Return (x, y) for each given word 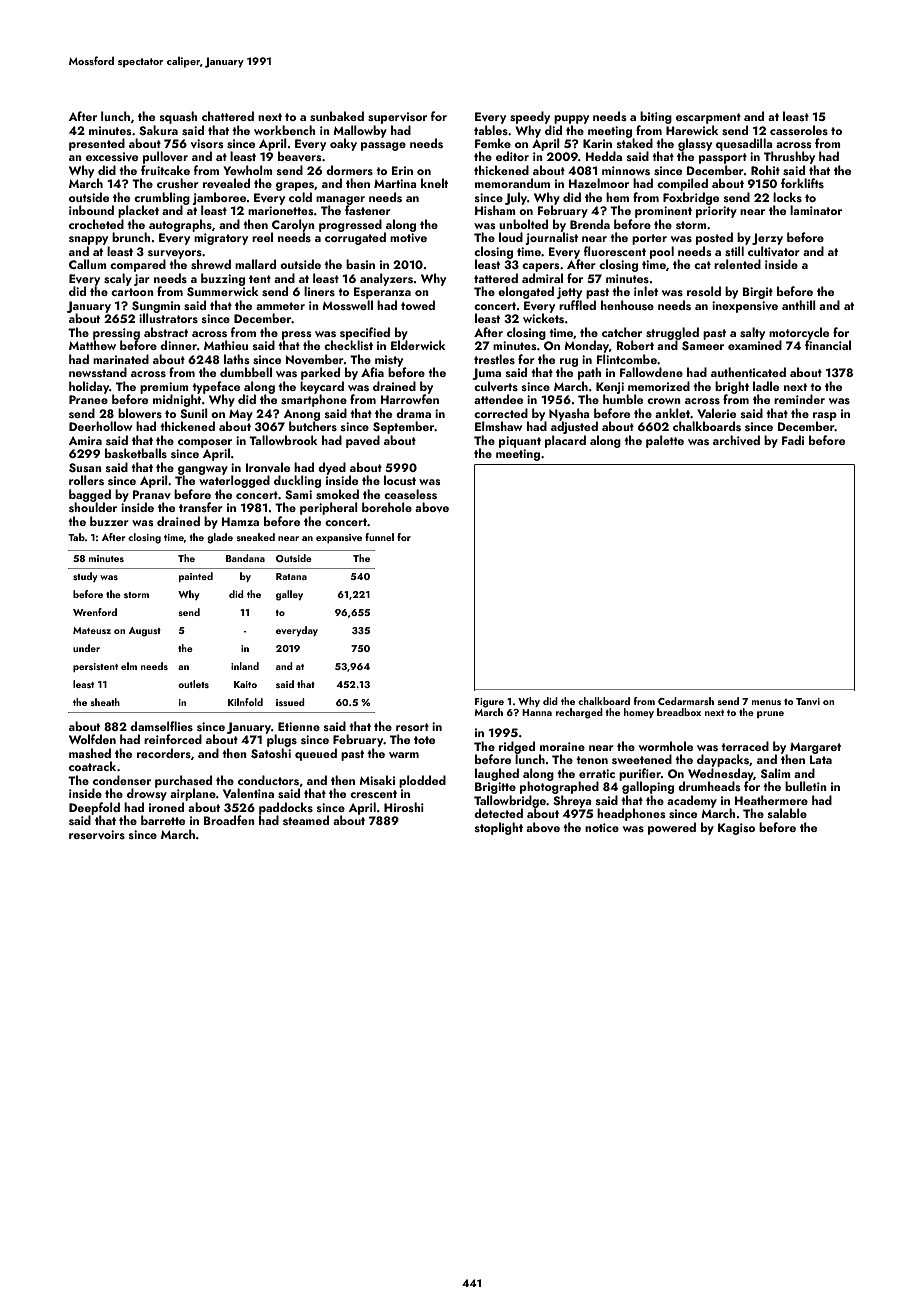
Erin (402, 170)
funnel (379, 537)
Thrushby (789, 157)
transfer (201, 507)
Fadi (793, 440)
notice (602, 827)
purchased (183, 781)
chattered (228, 116)
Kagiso (736, 829)
